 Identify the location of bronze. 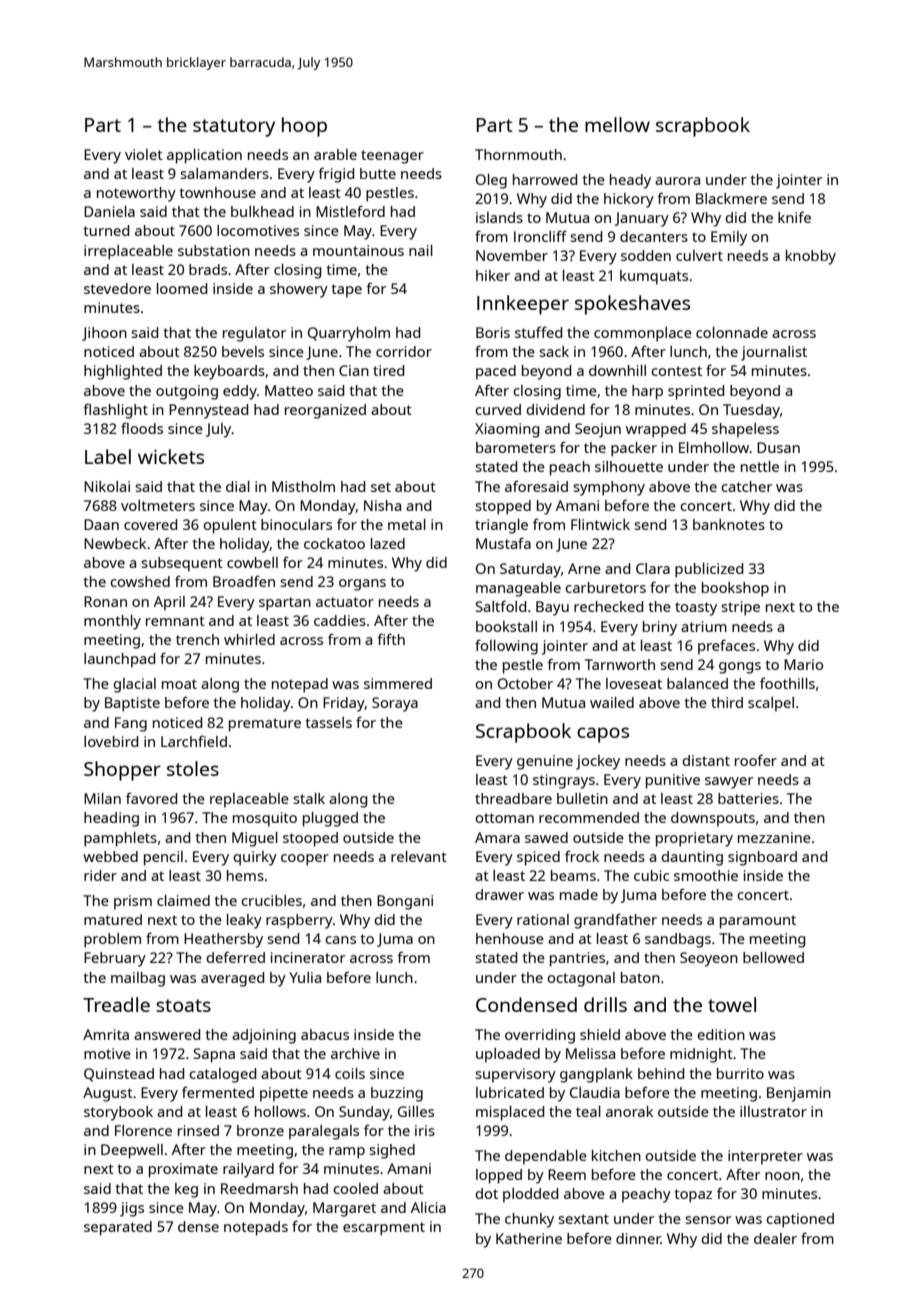
(260, 1130).
